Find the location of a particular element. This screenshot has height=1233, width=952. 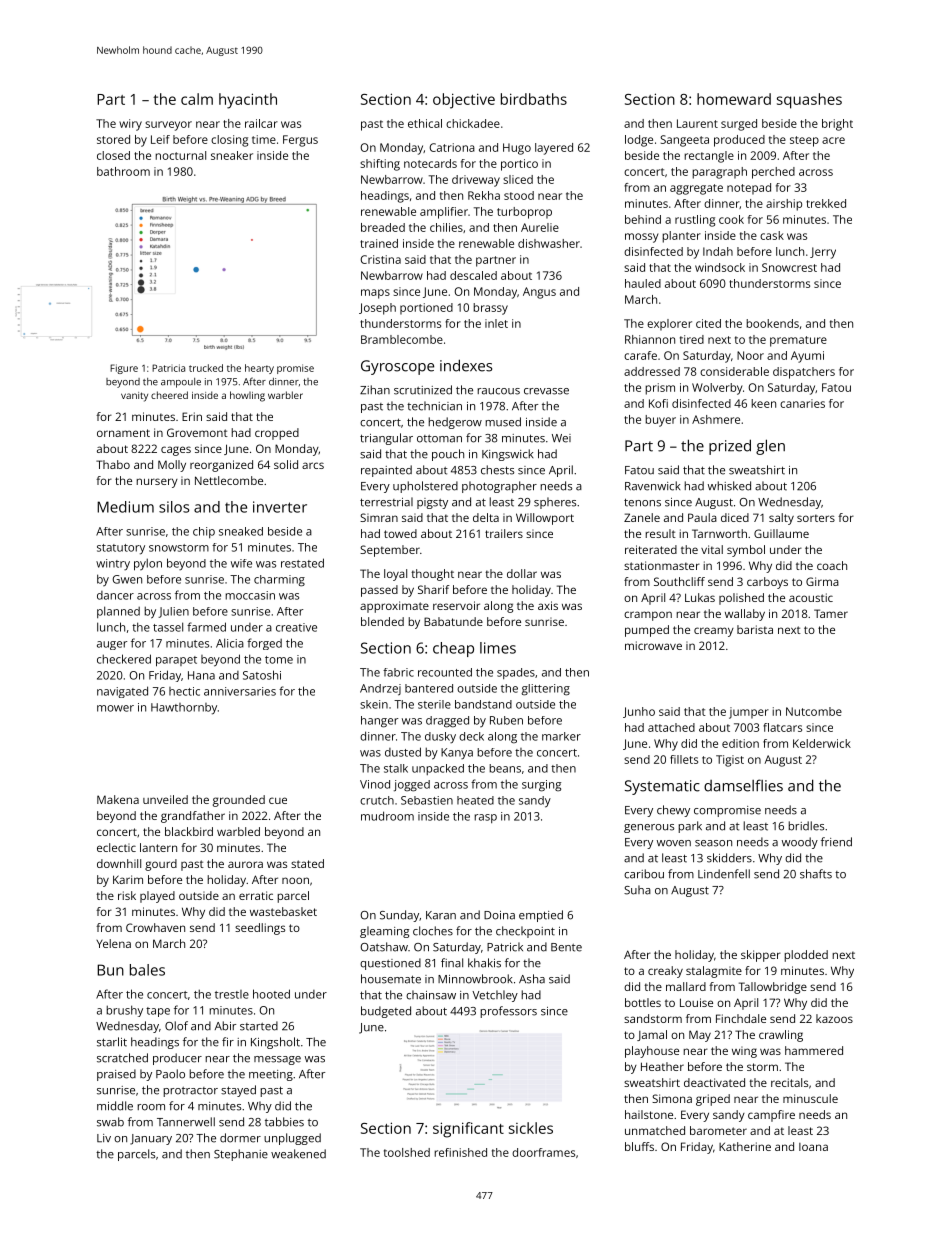

hammered is located at coordinates (814, 1050).
